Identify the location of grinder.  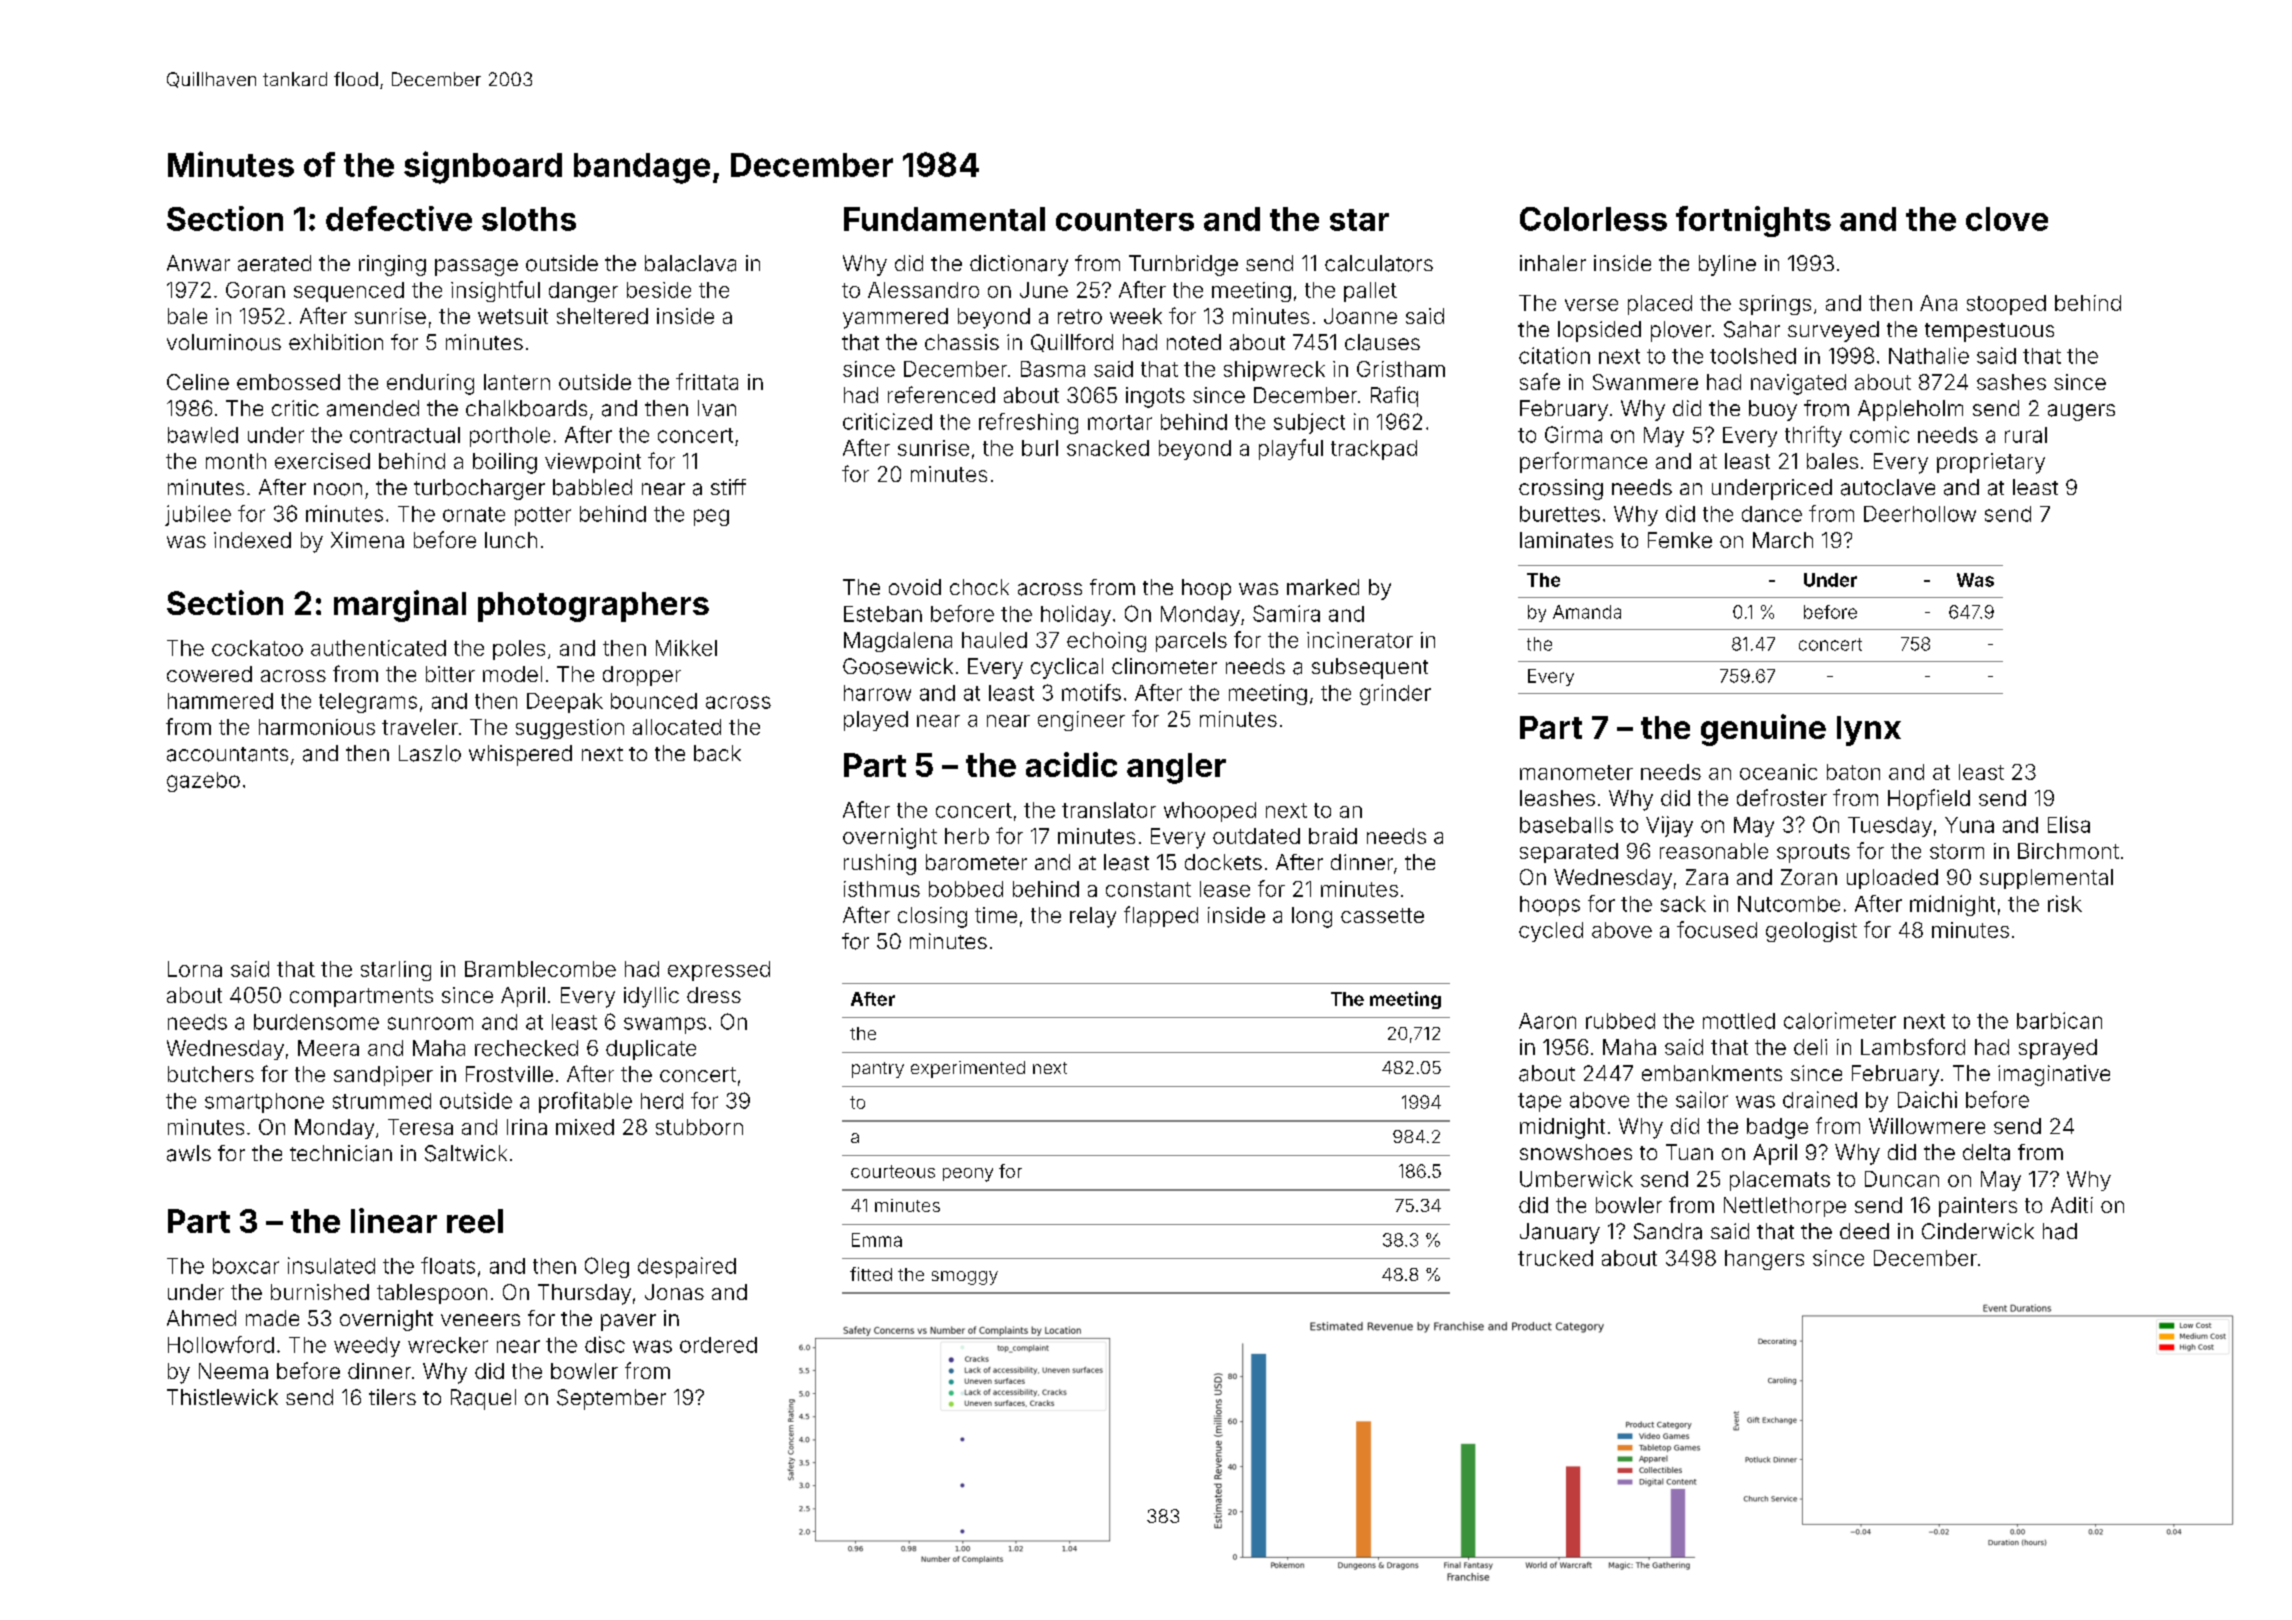
(1395, 694).
